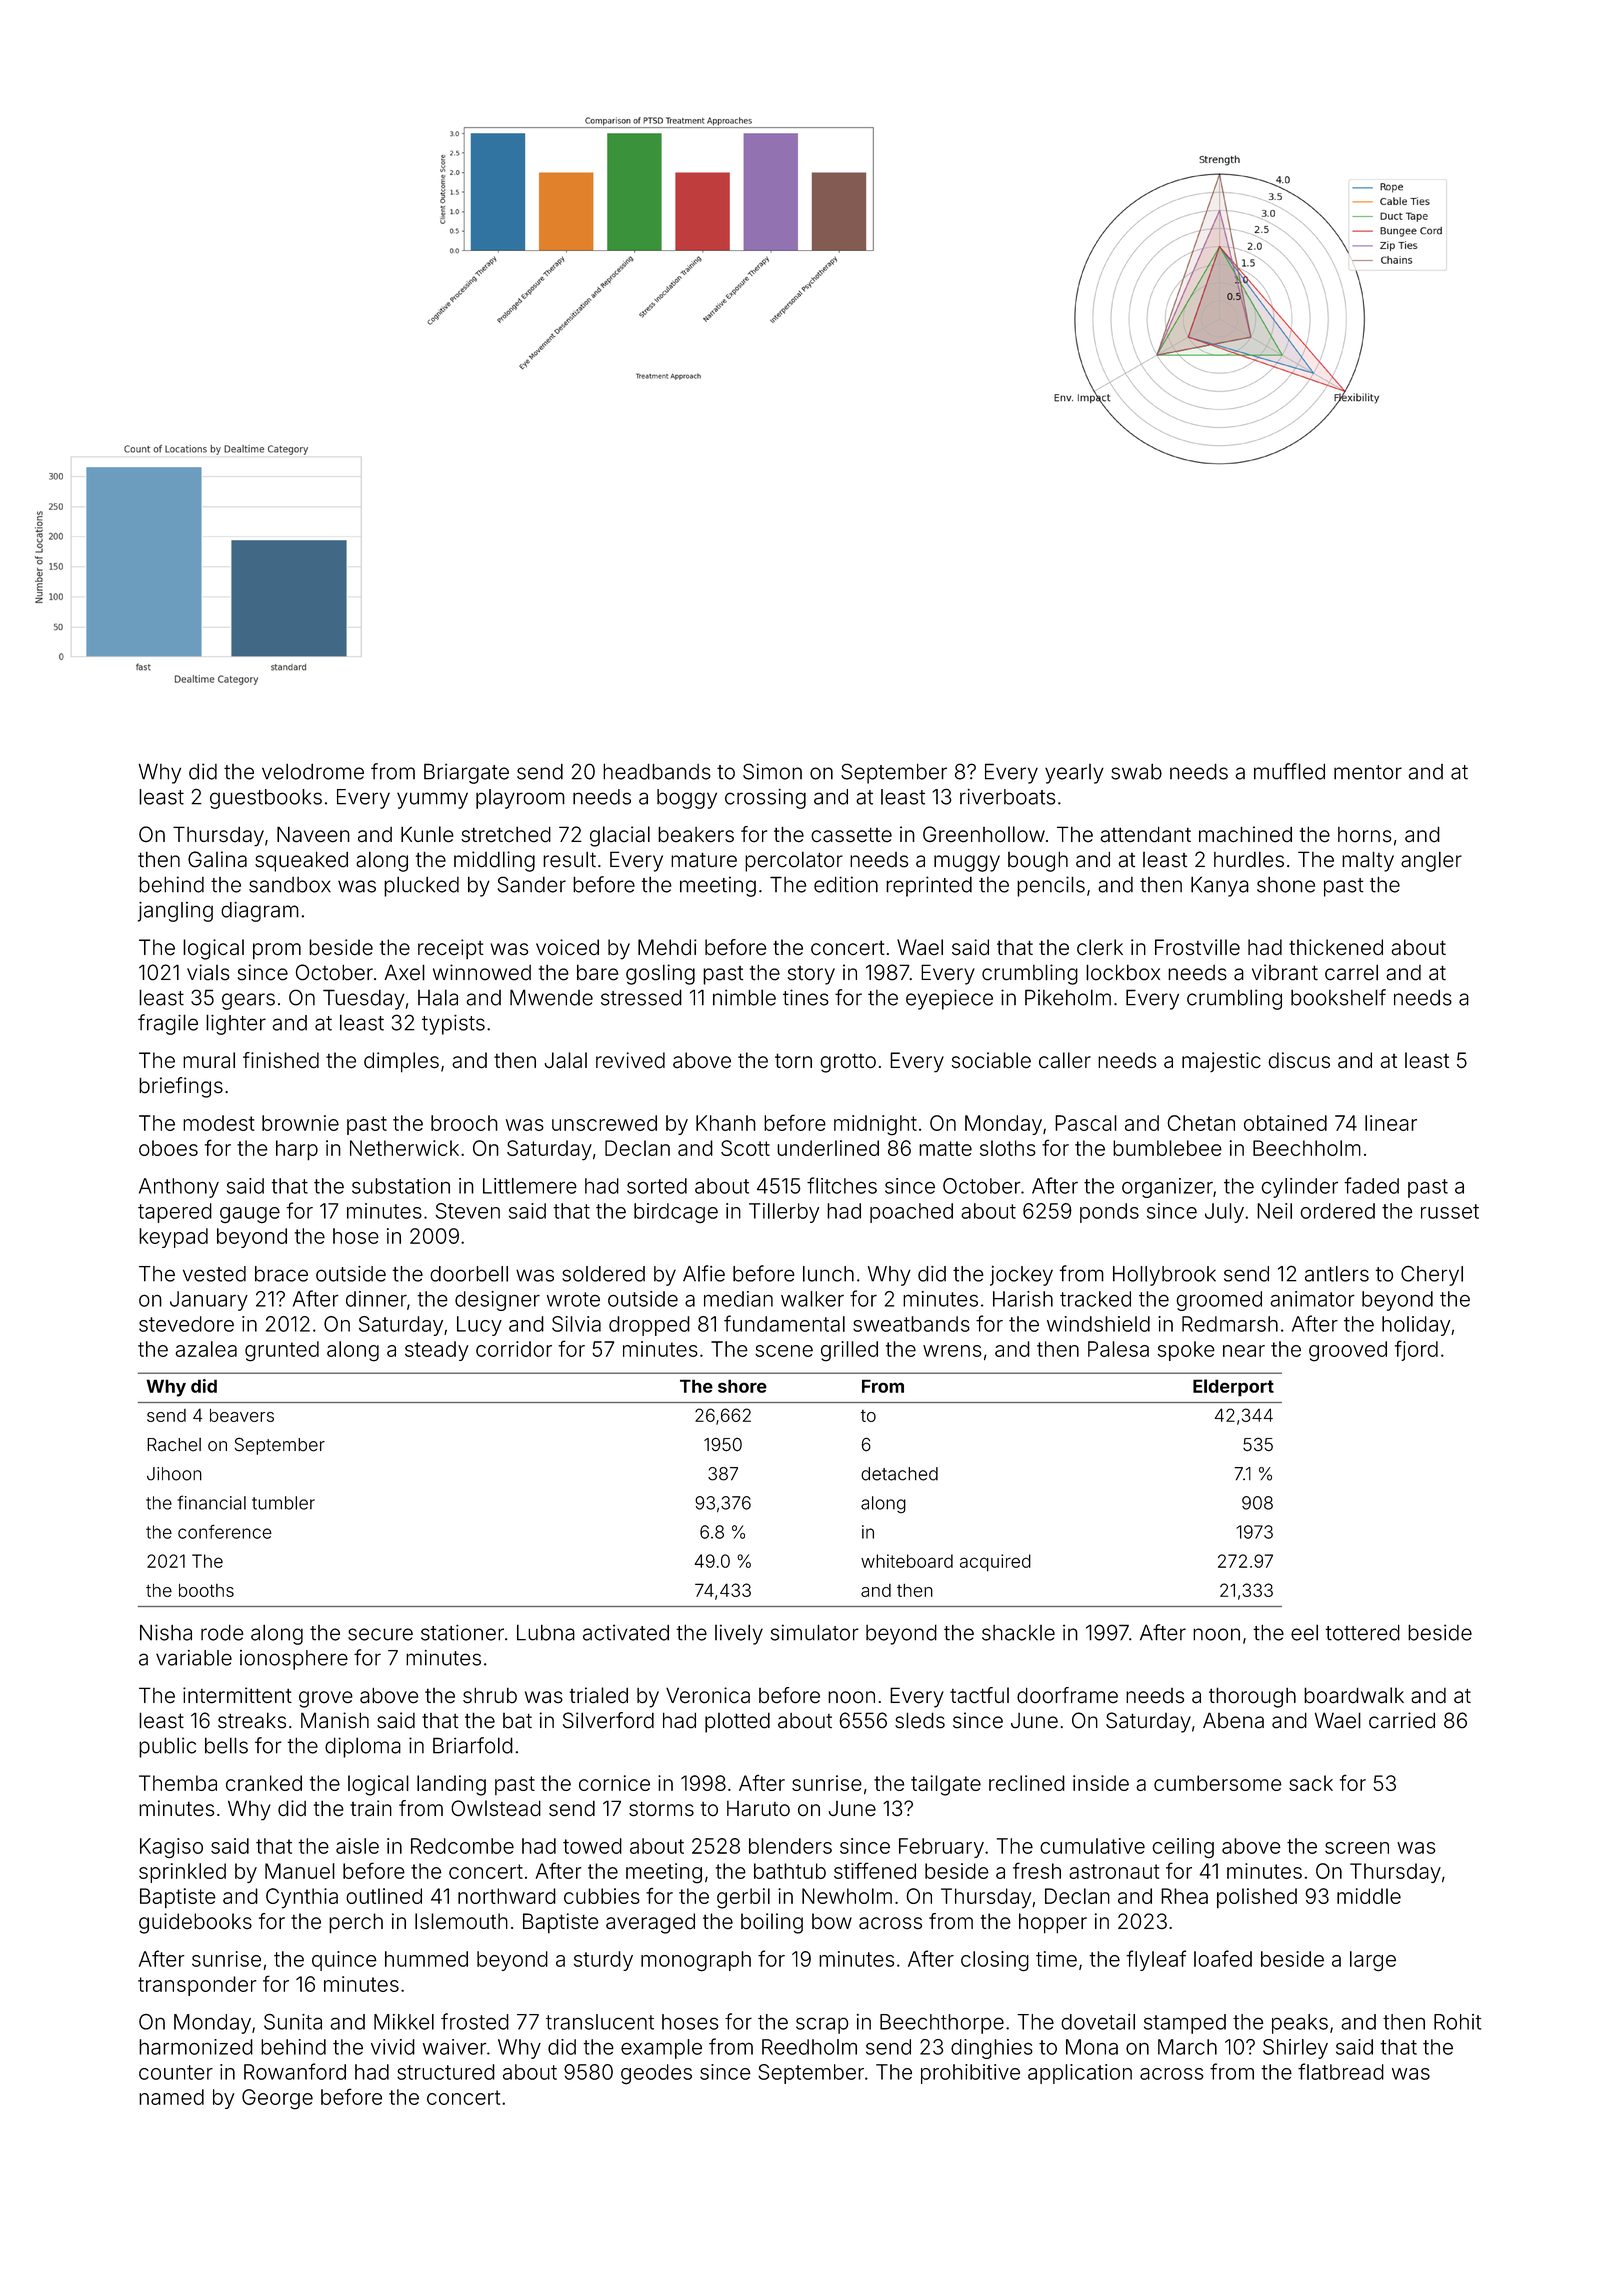 This image has height=2292, width=1620. Describe the element at coordinates (828, 1148) in the image. I see `underlined` at that location.
